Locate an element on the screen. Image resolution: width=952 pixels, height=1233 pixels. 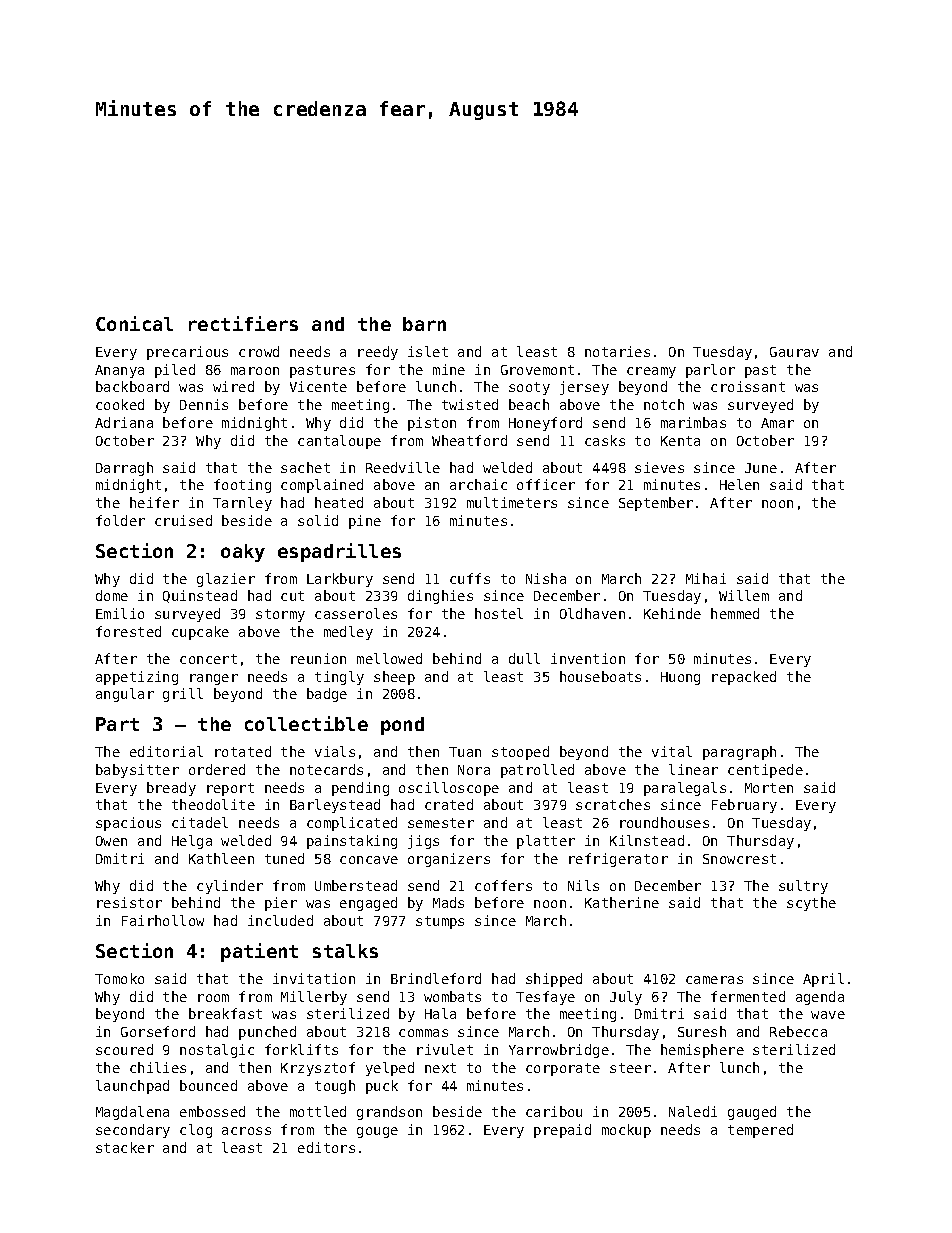
Gaurav is located at coordinates (794, 352).
